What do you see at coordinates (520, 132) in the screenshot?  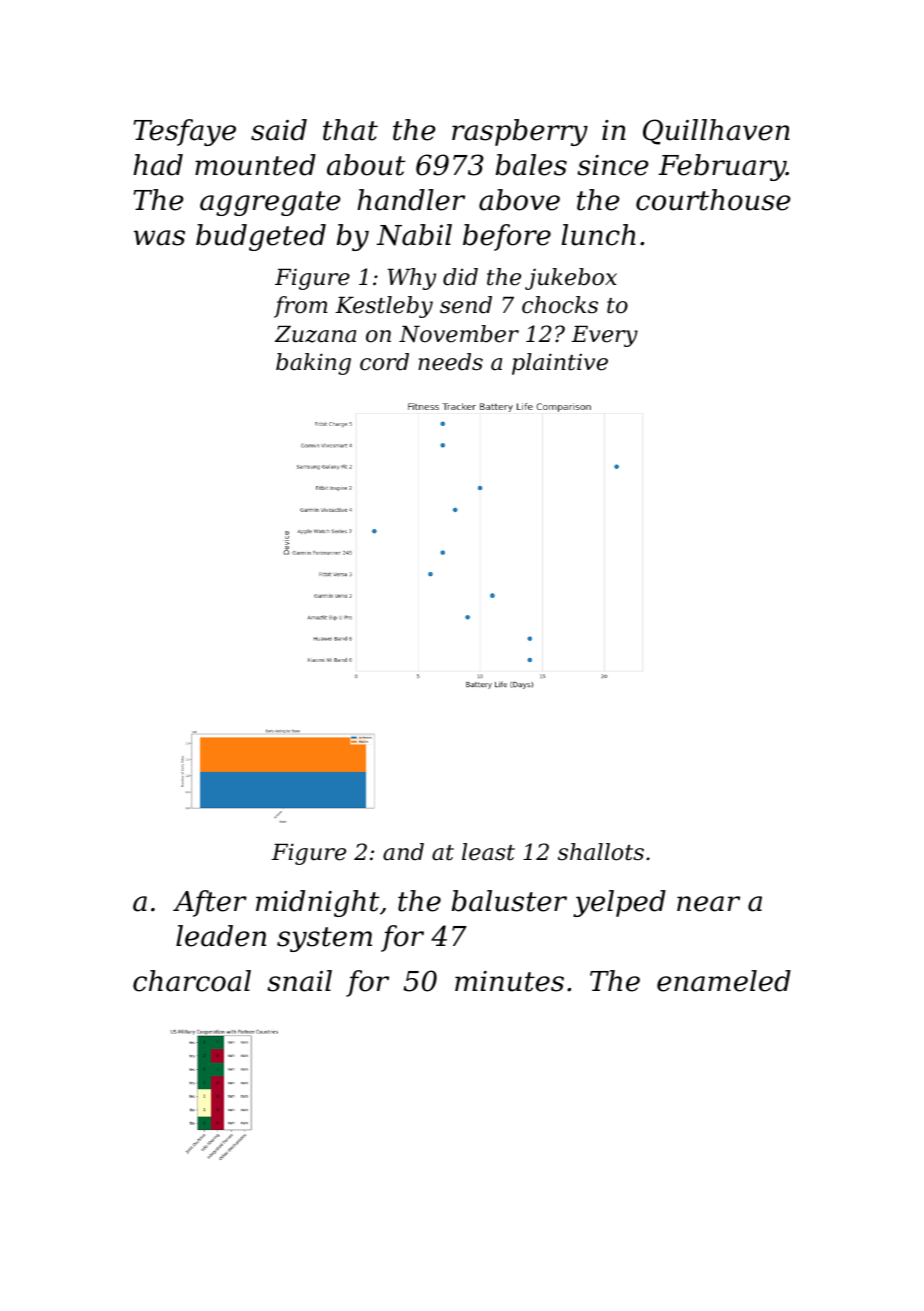 I see `raspberry` at bounding box center [520, 132].
